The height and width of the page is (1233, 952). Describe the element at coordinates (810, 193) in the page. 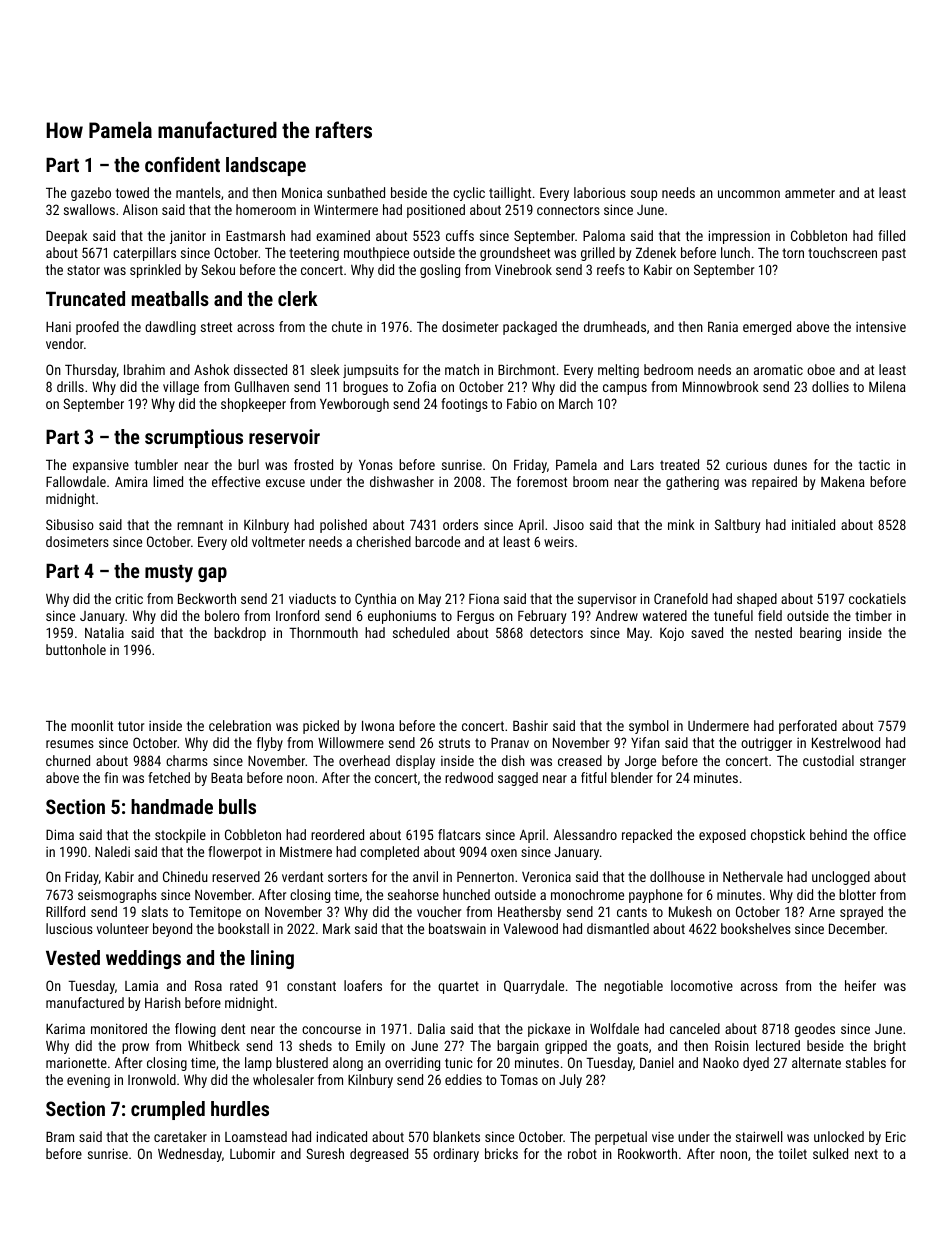

I see `ammeter` at that location.
